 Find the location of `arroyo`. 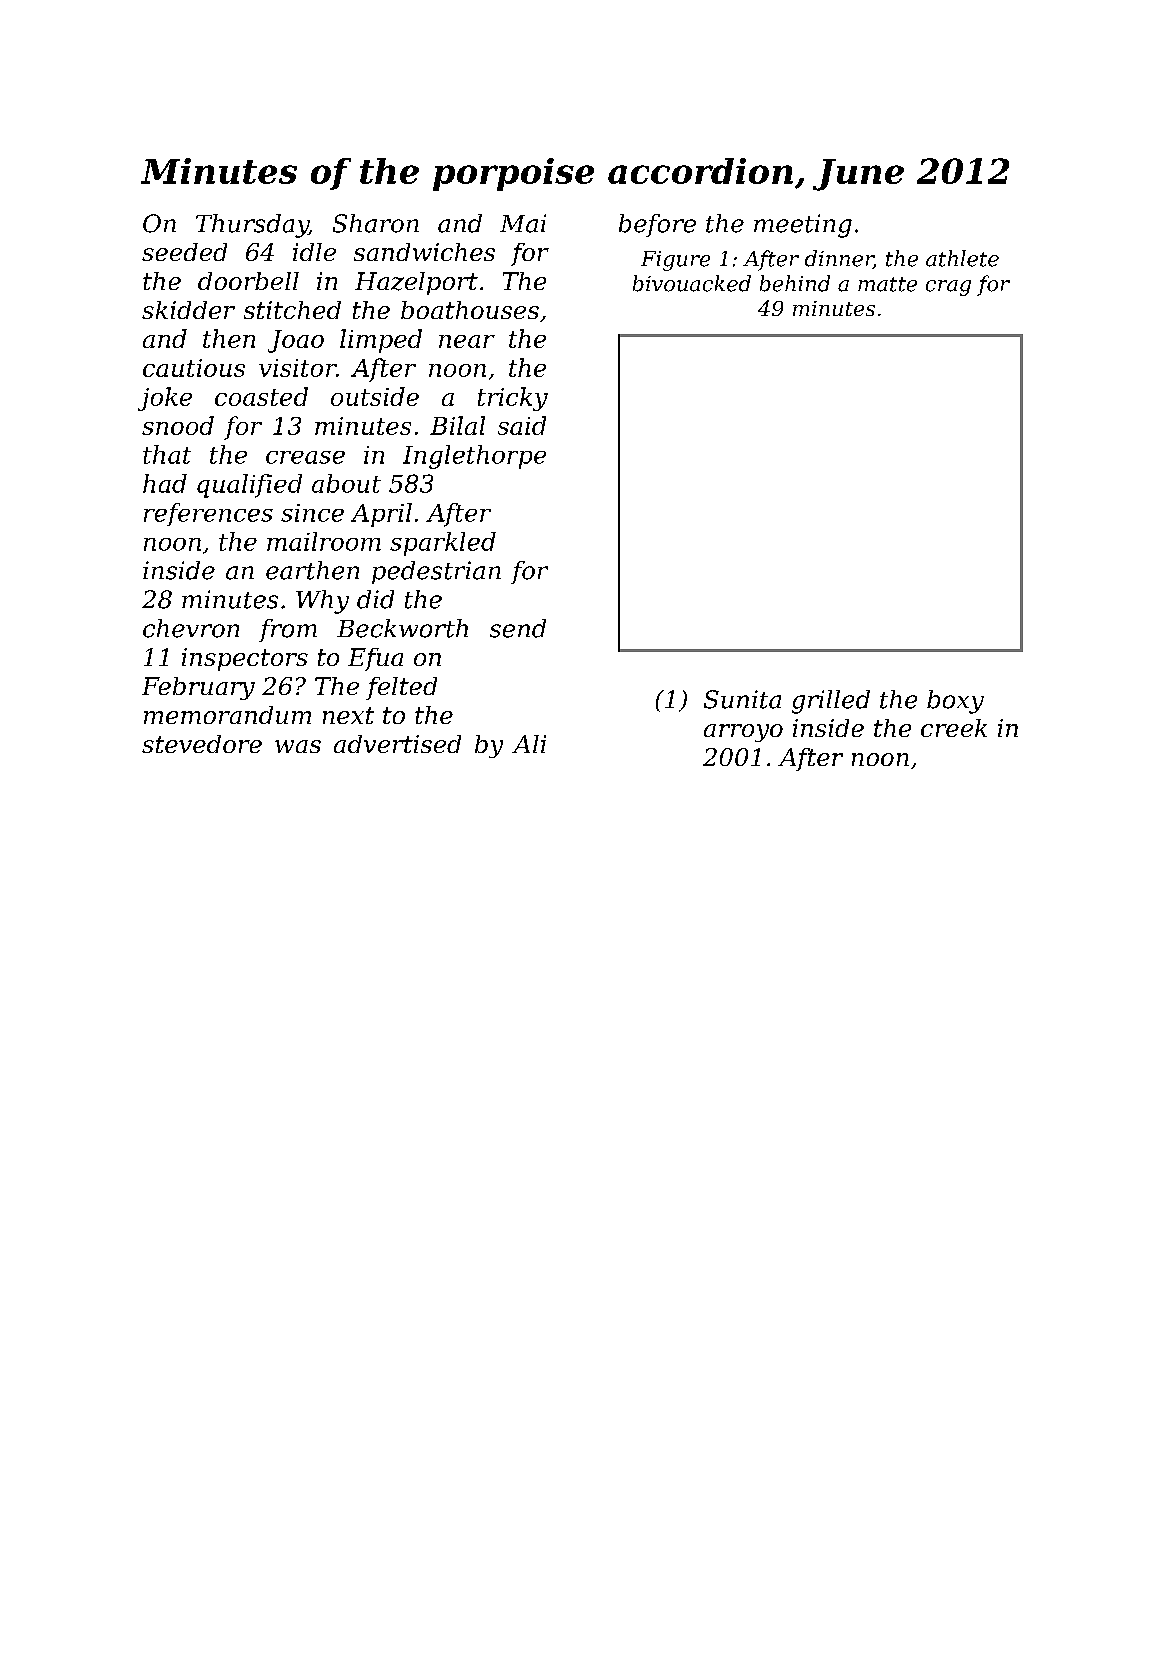

arroyo is located at coordinates (743, 733).
